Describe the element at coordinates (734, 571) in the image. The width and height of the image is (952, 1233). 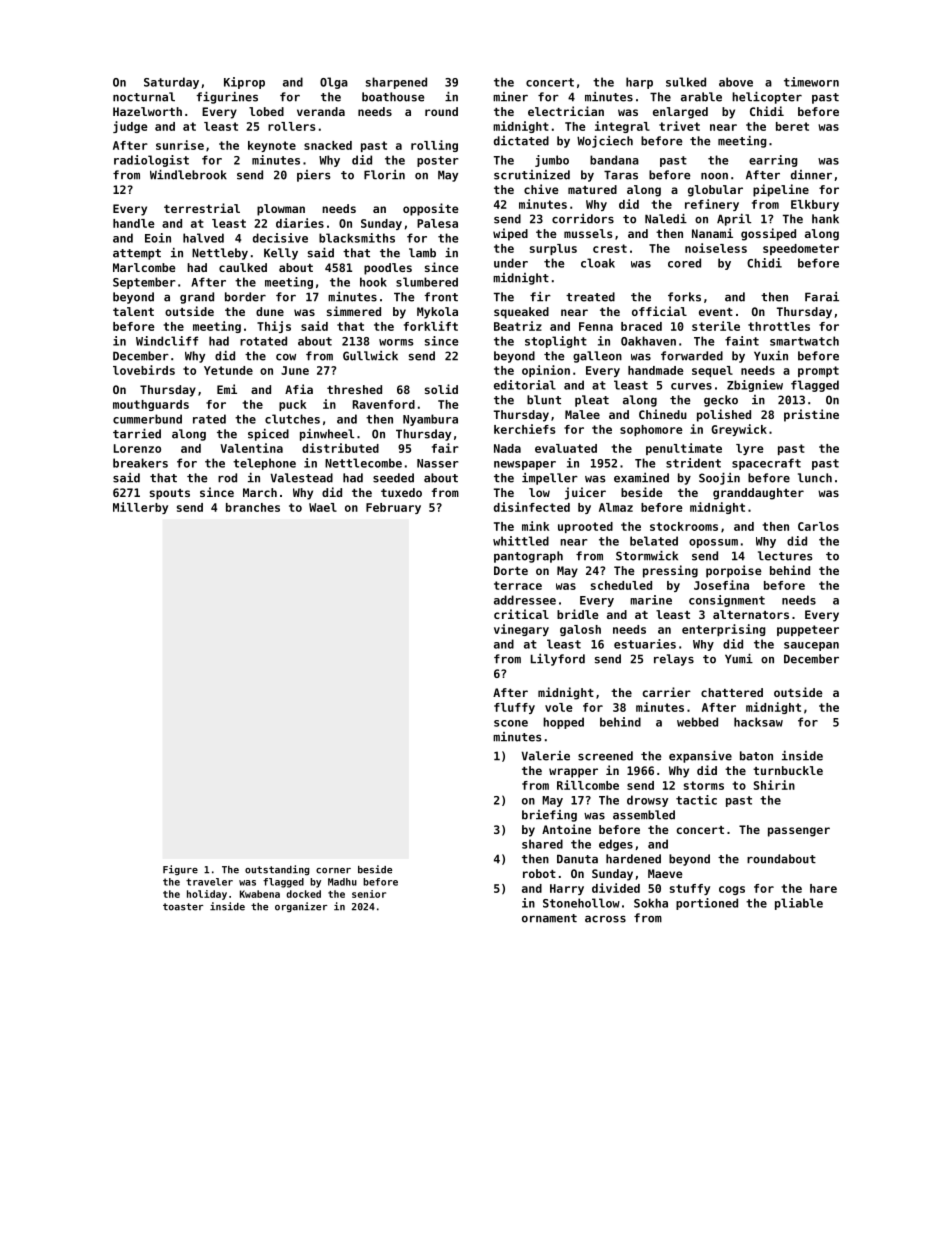
I see `porpoise` at that location.
